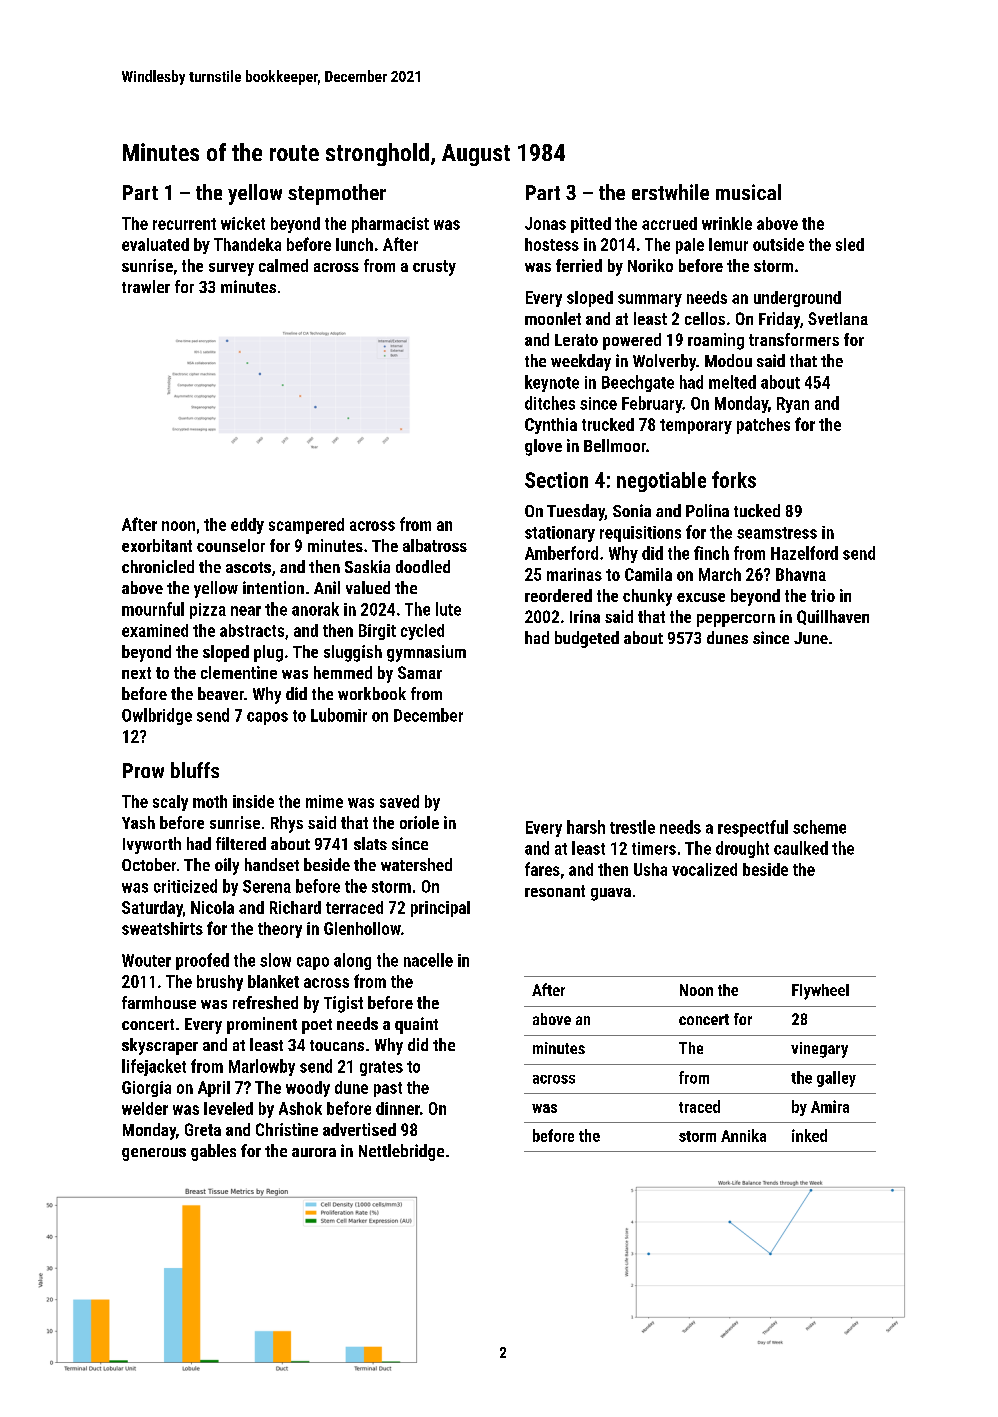  What do you see at coordinates (838, 318) in the image?
I see `Svetlana` at bounding box center [838, 318].
